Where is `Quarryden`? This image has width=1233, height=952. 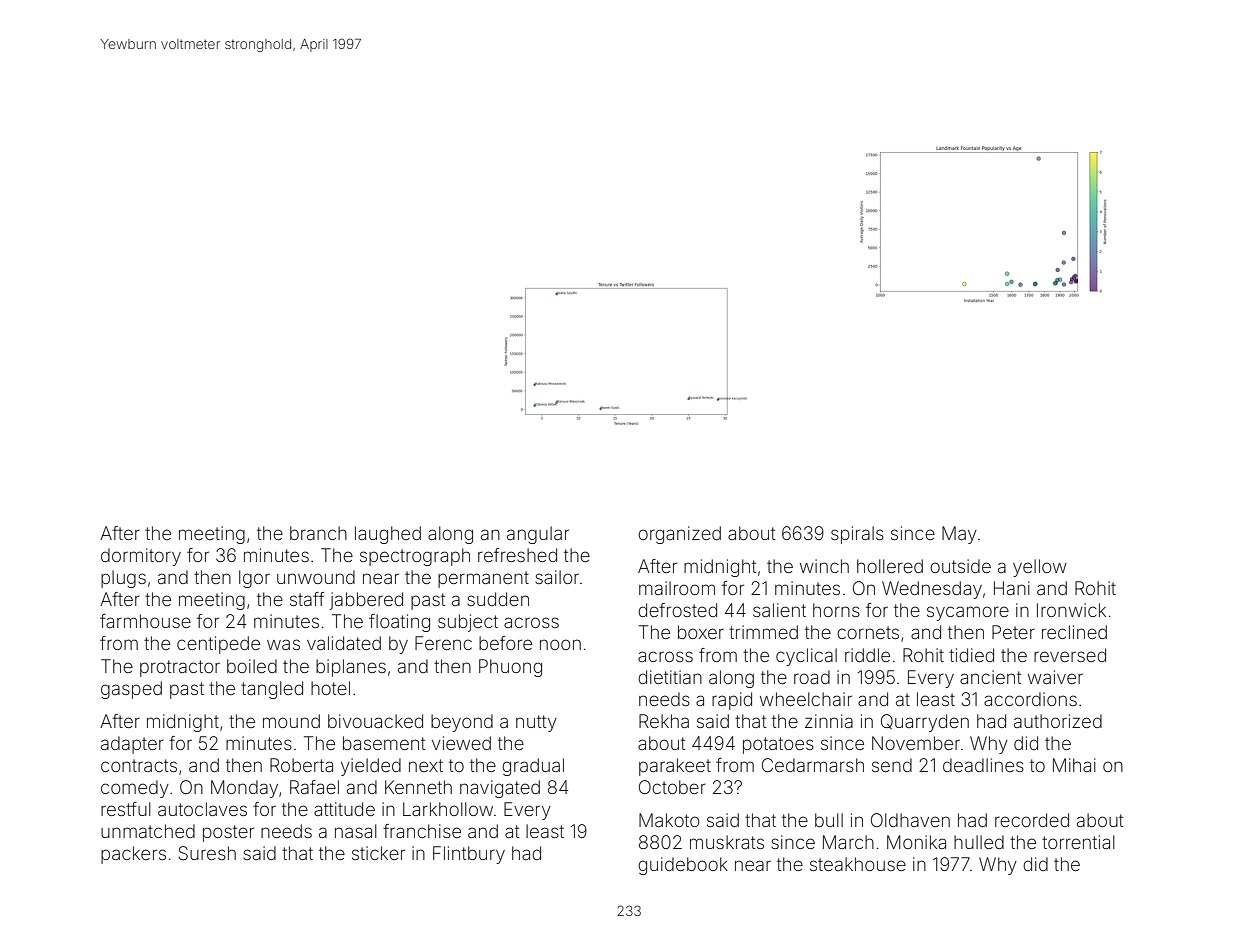 Quarryden is located at coordinates (925, 723).
